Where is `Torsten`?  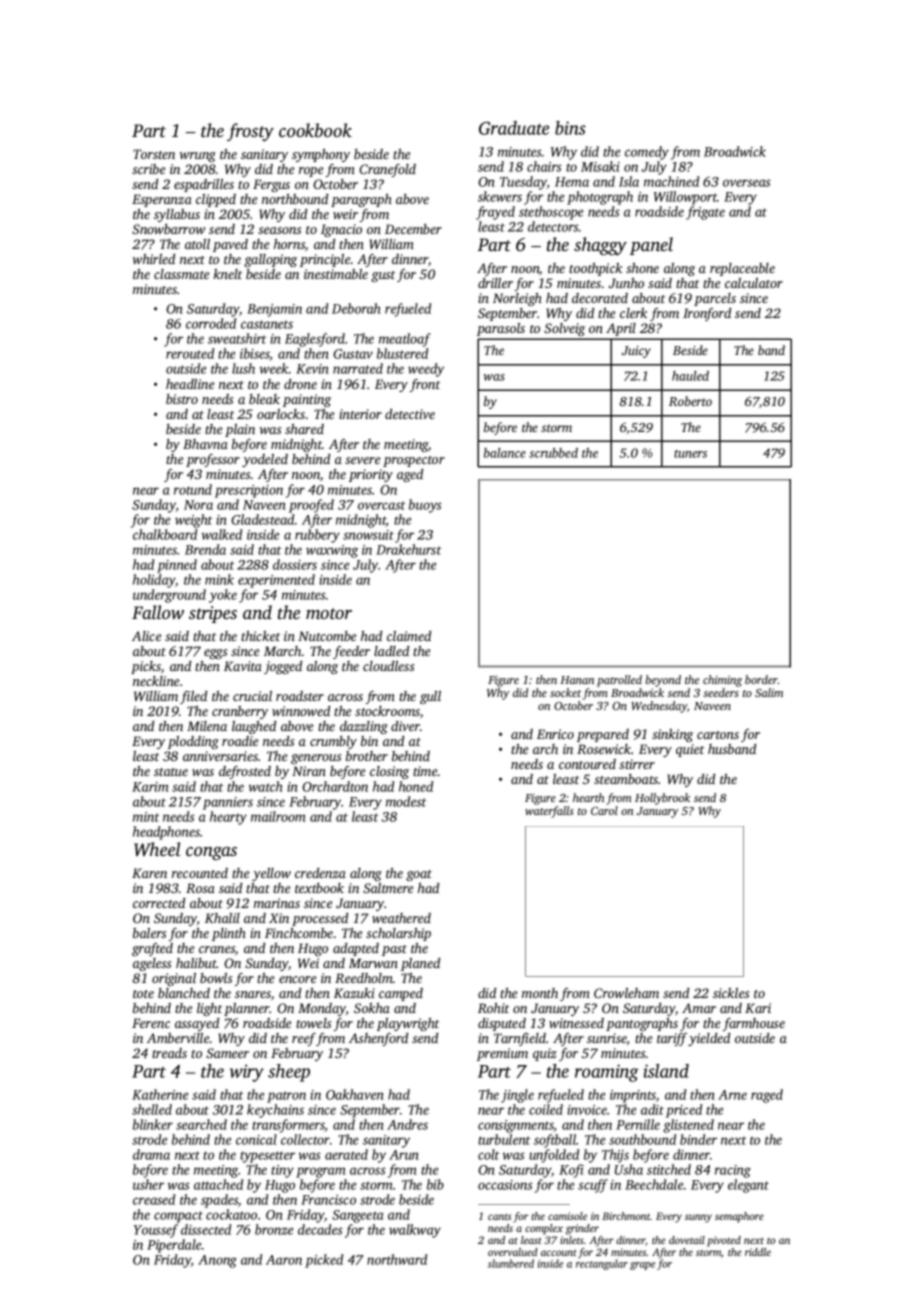
Torsten is located at coordinates (154, 154).
